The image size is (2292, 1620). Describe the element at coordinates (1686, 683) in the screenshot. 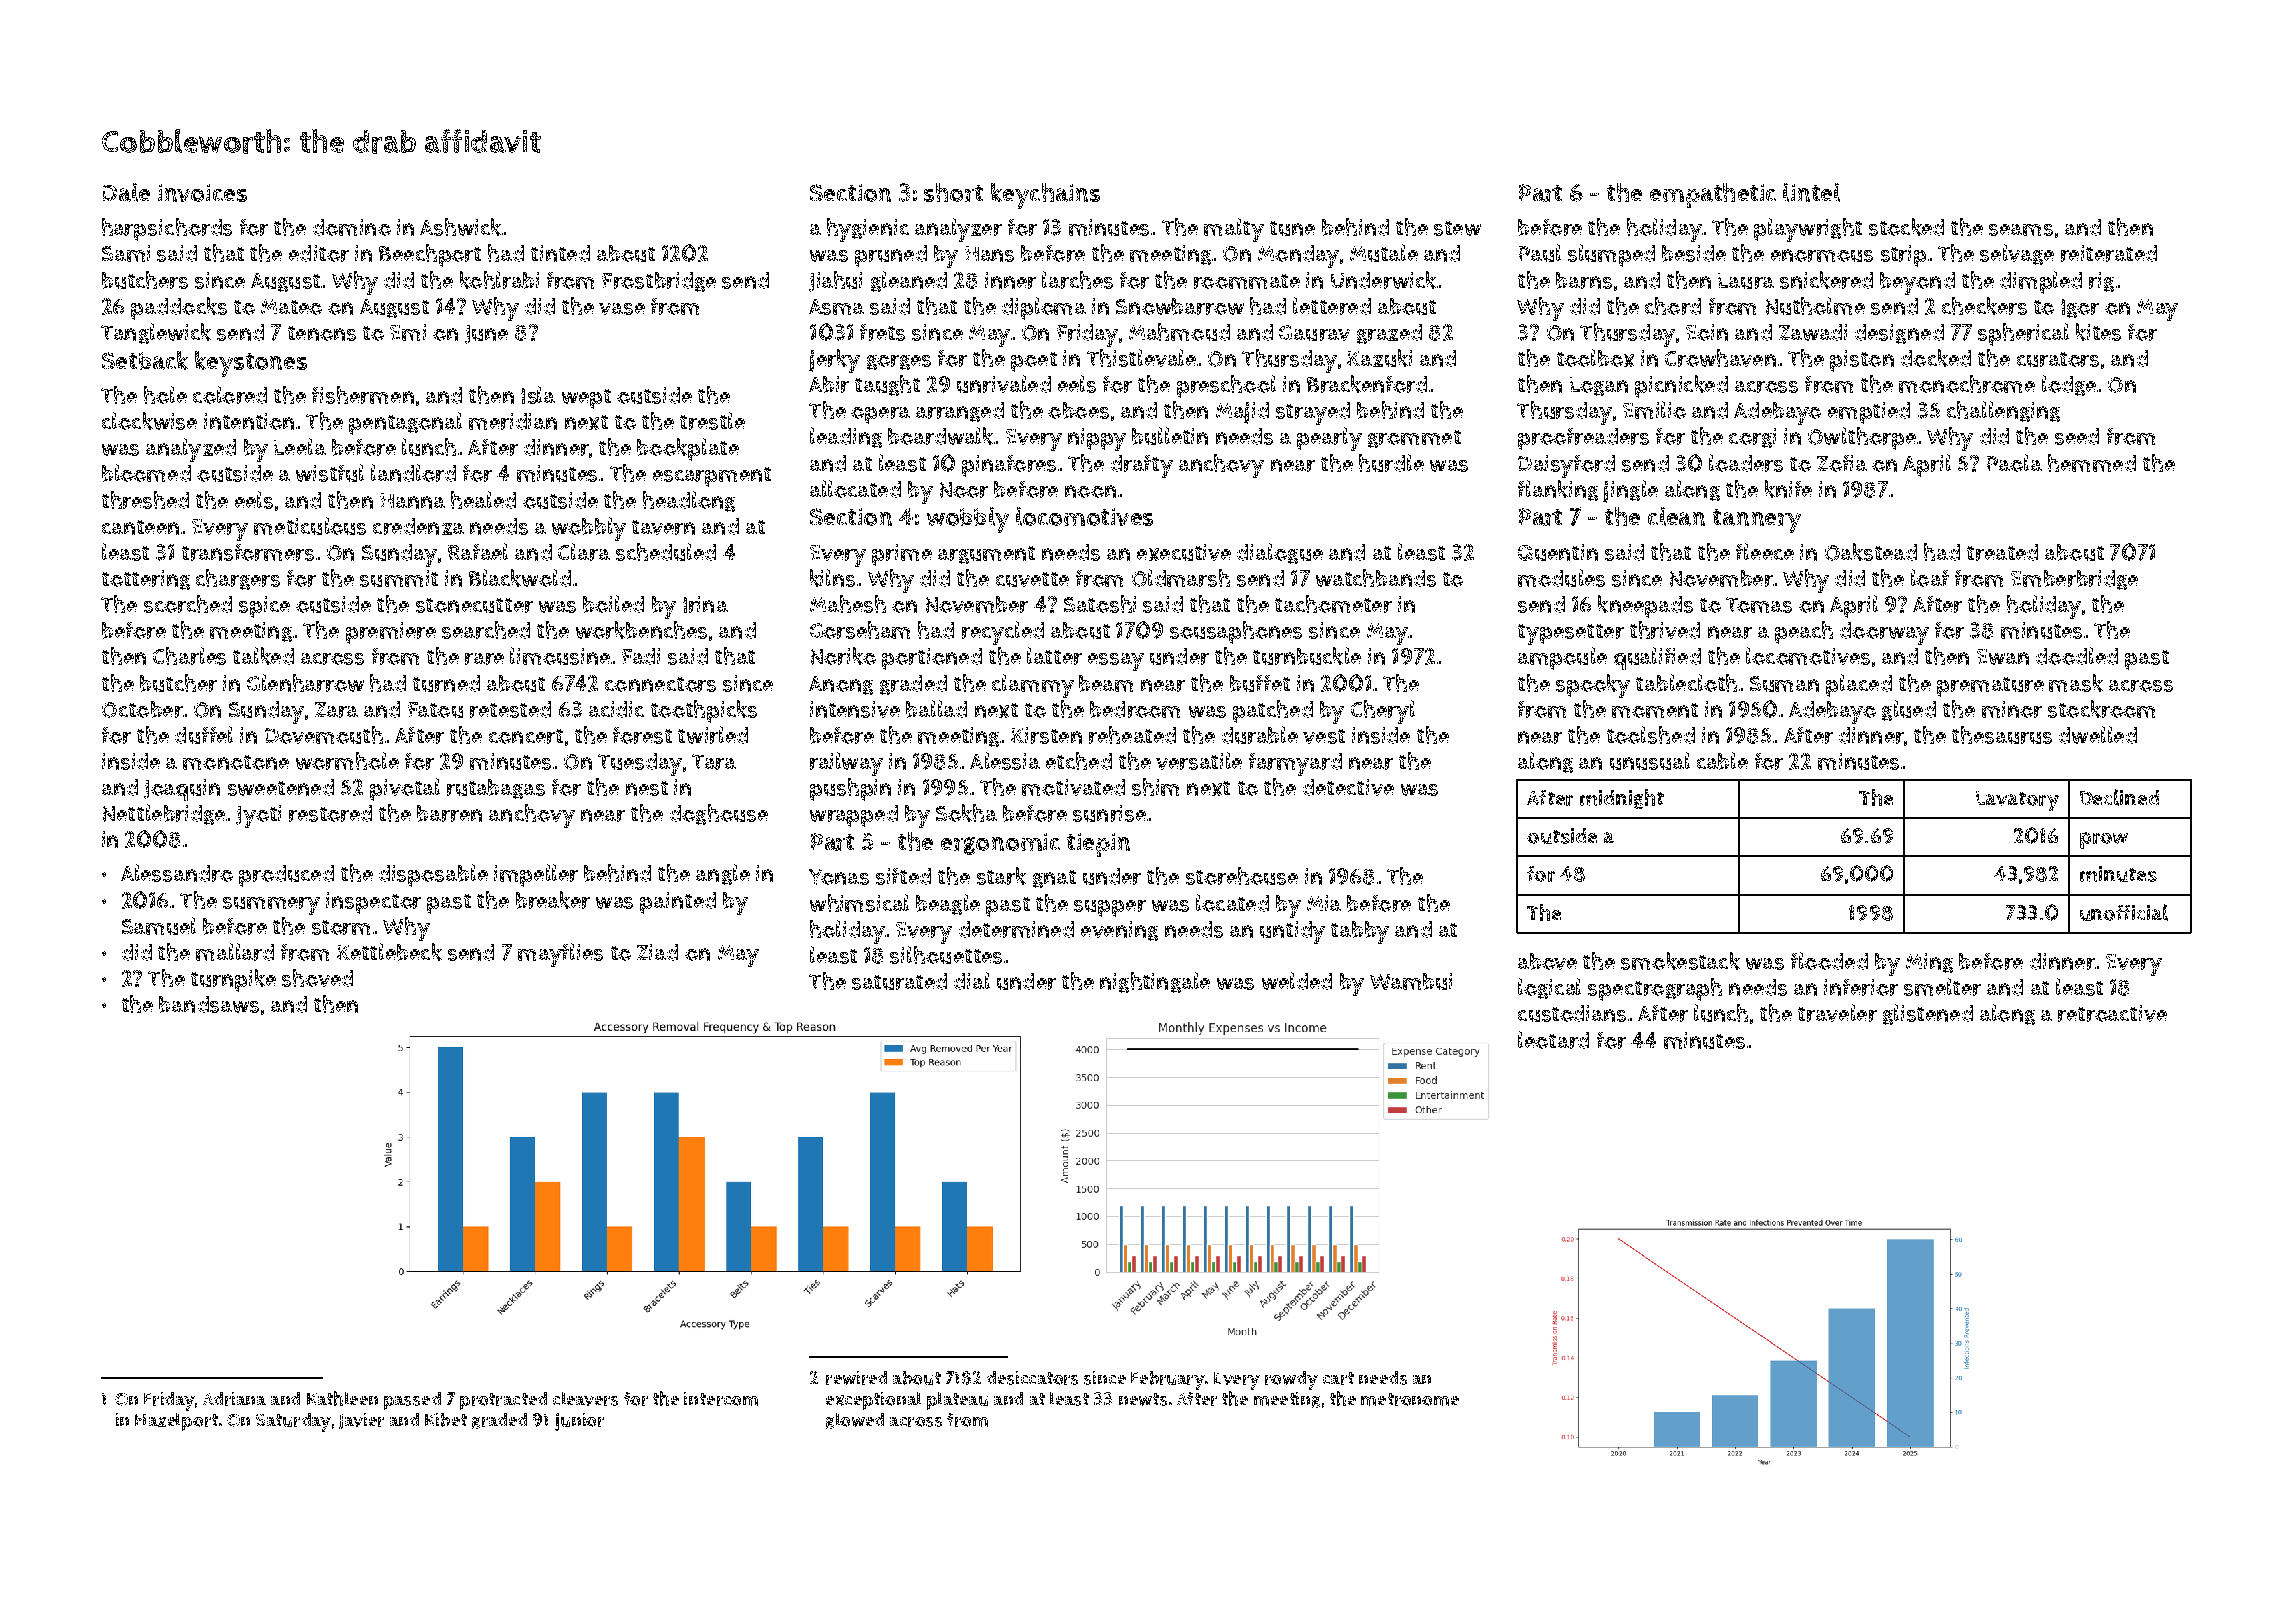

I see `tablecloth` at that location.
